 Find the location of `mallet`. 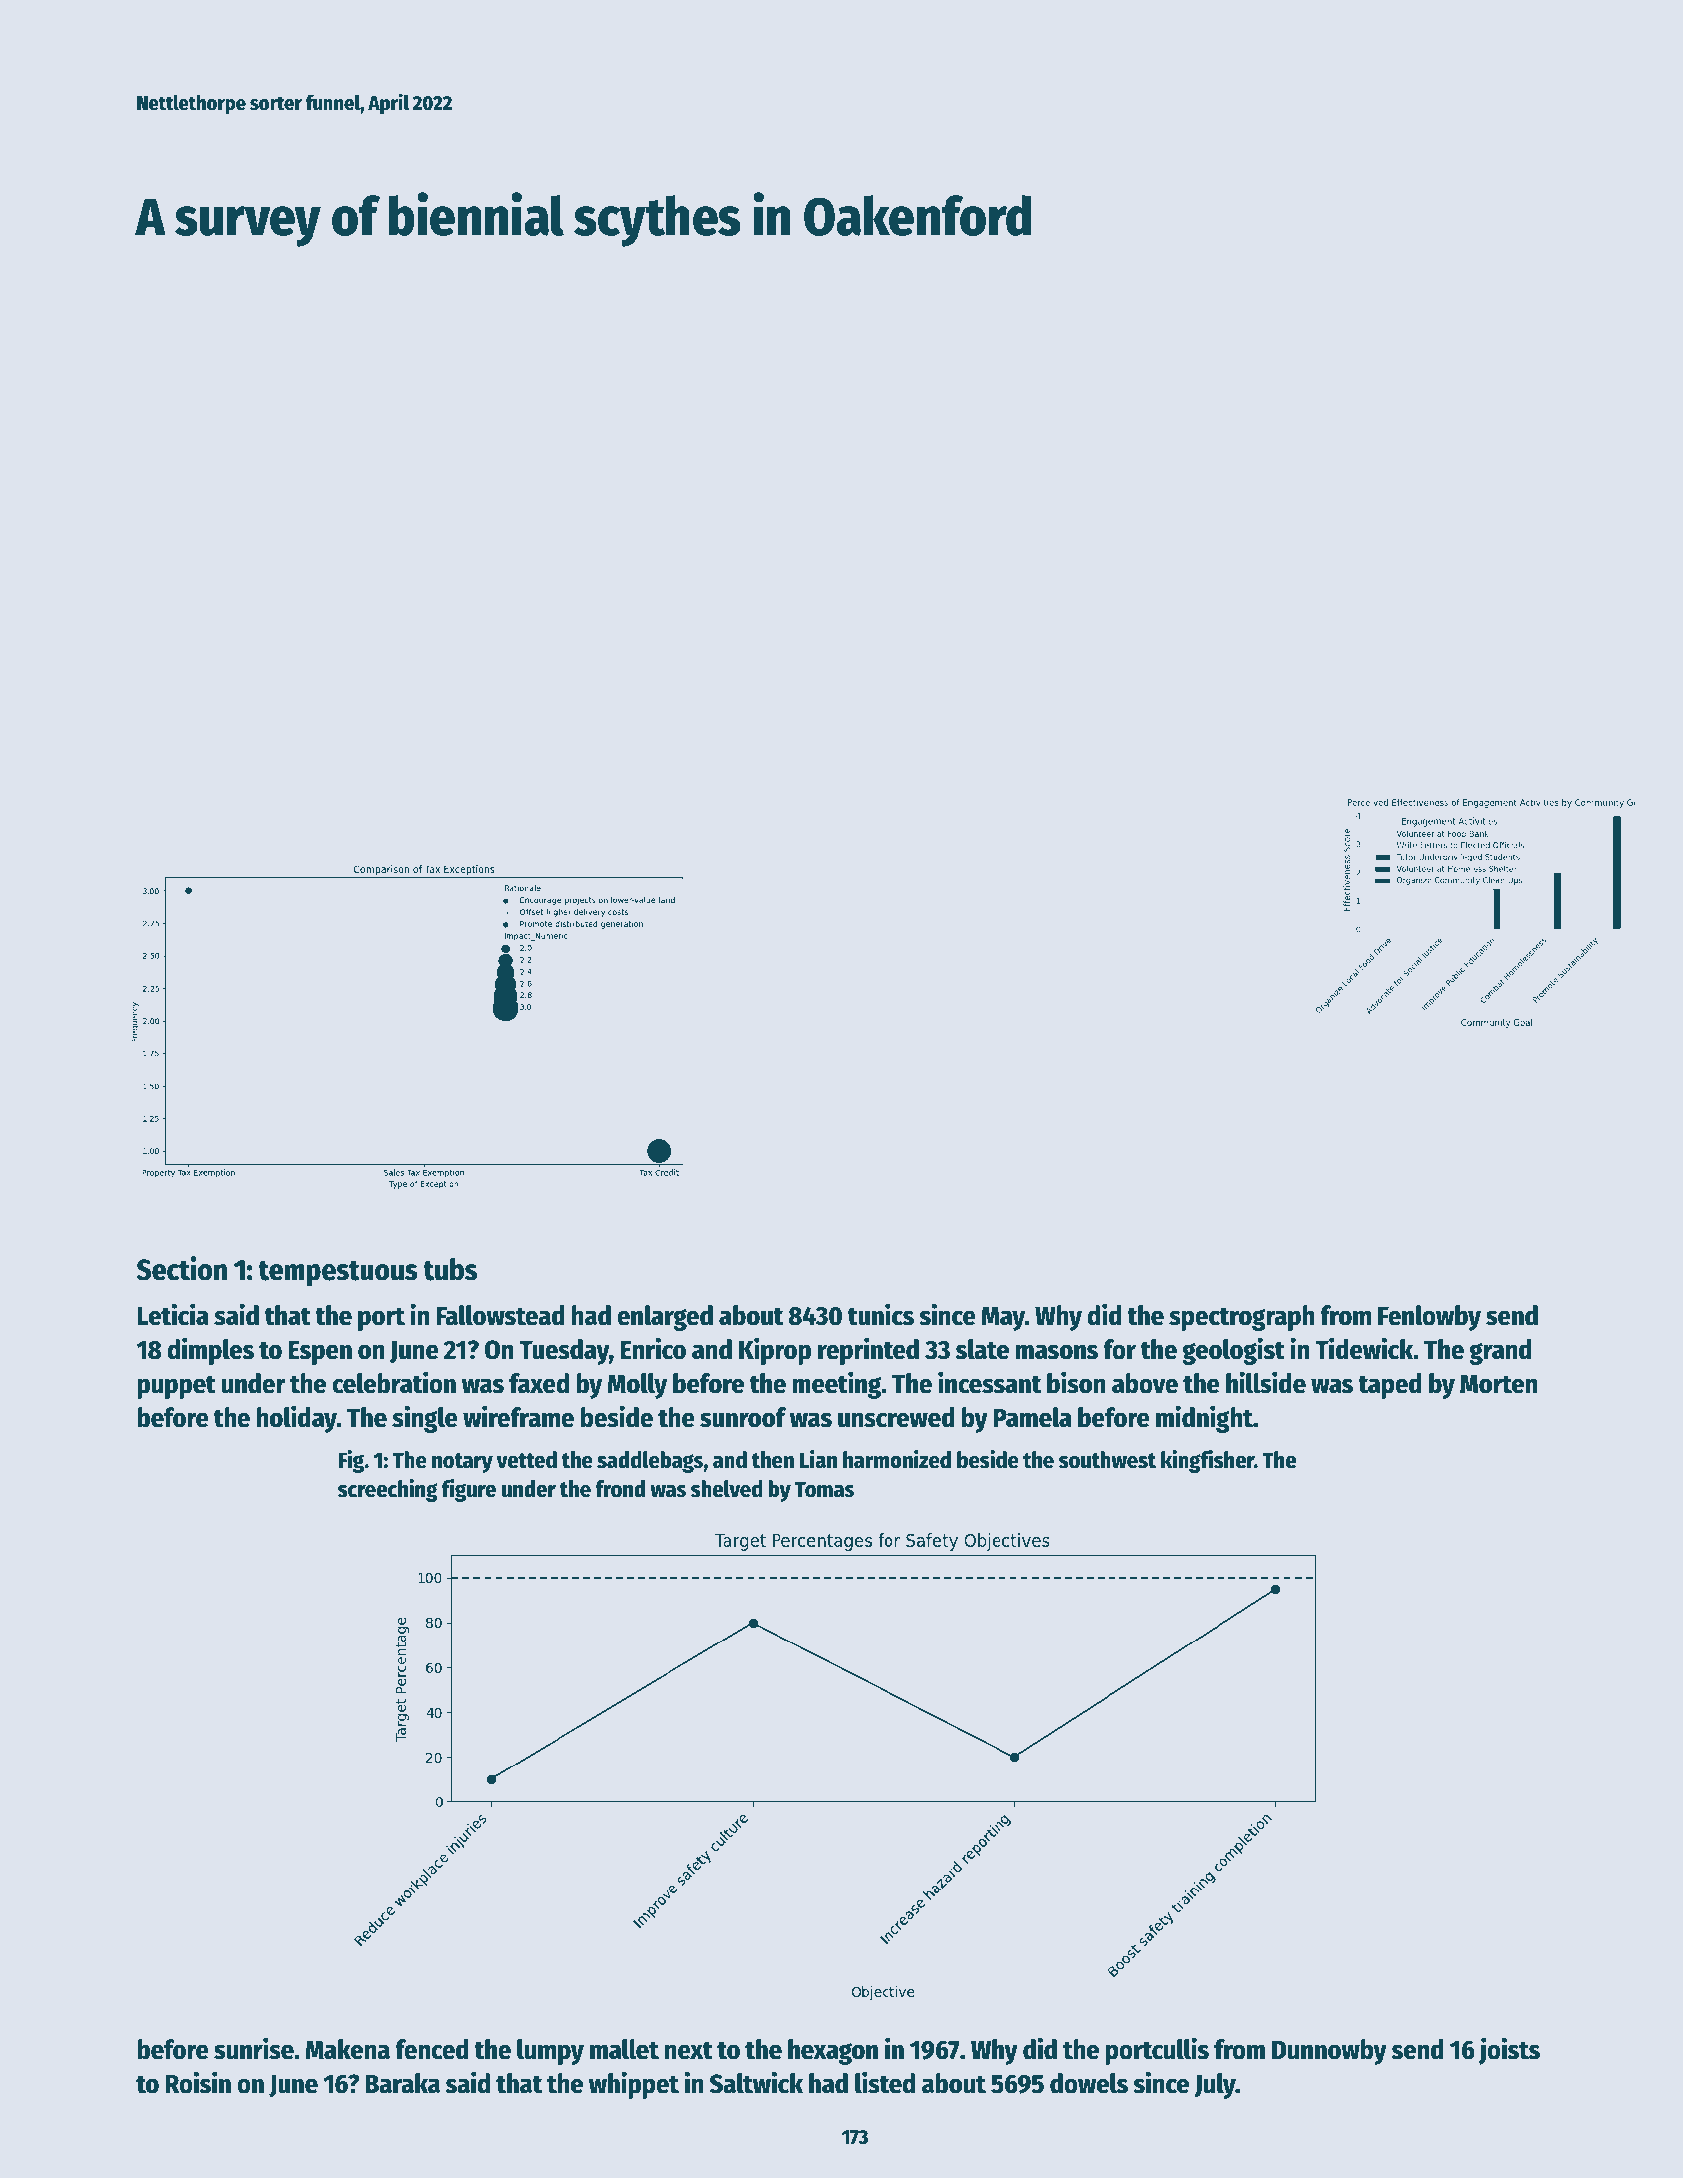

mallet is located at coordinates (624, 2049).
